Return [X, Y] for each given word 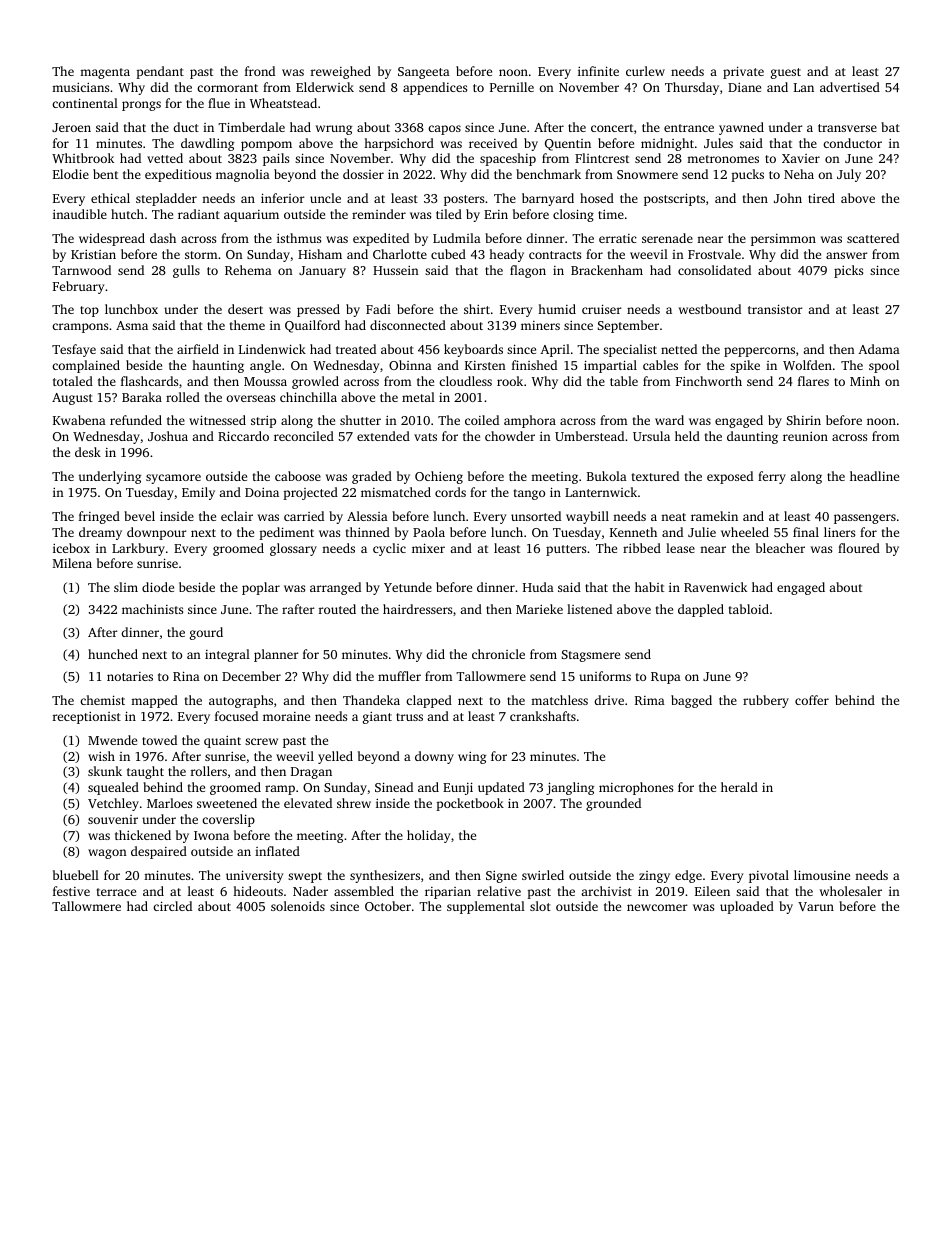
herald [739, 787]
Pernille [512, 87]
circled [172, 906]
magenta [105, 73]
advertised [850, 87]
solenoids [298, 906]
